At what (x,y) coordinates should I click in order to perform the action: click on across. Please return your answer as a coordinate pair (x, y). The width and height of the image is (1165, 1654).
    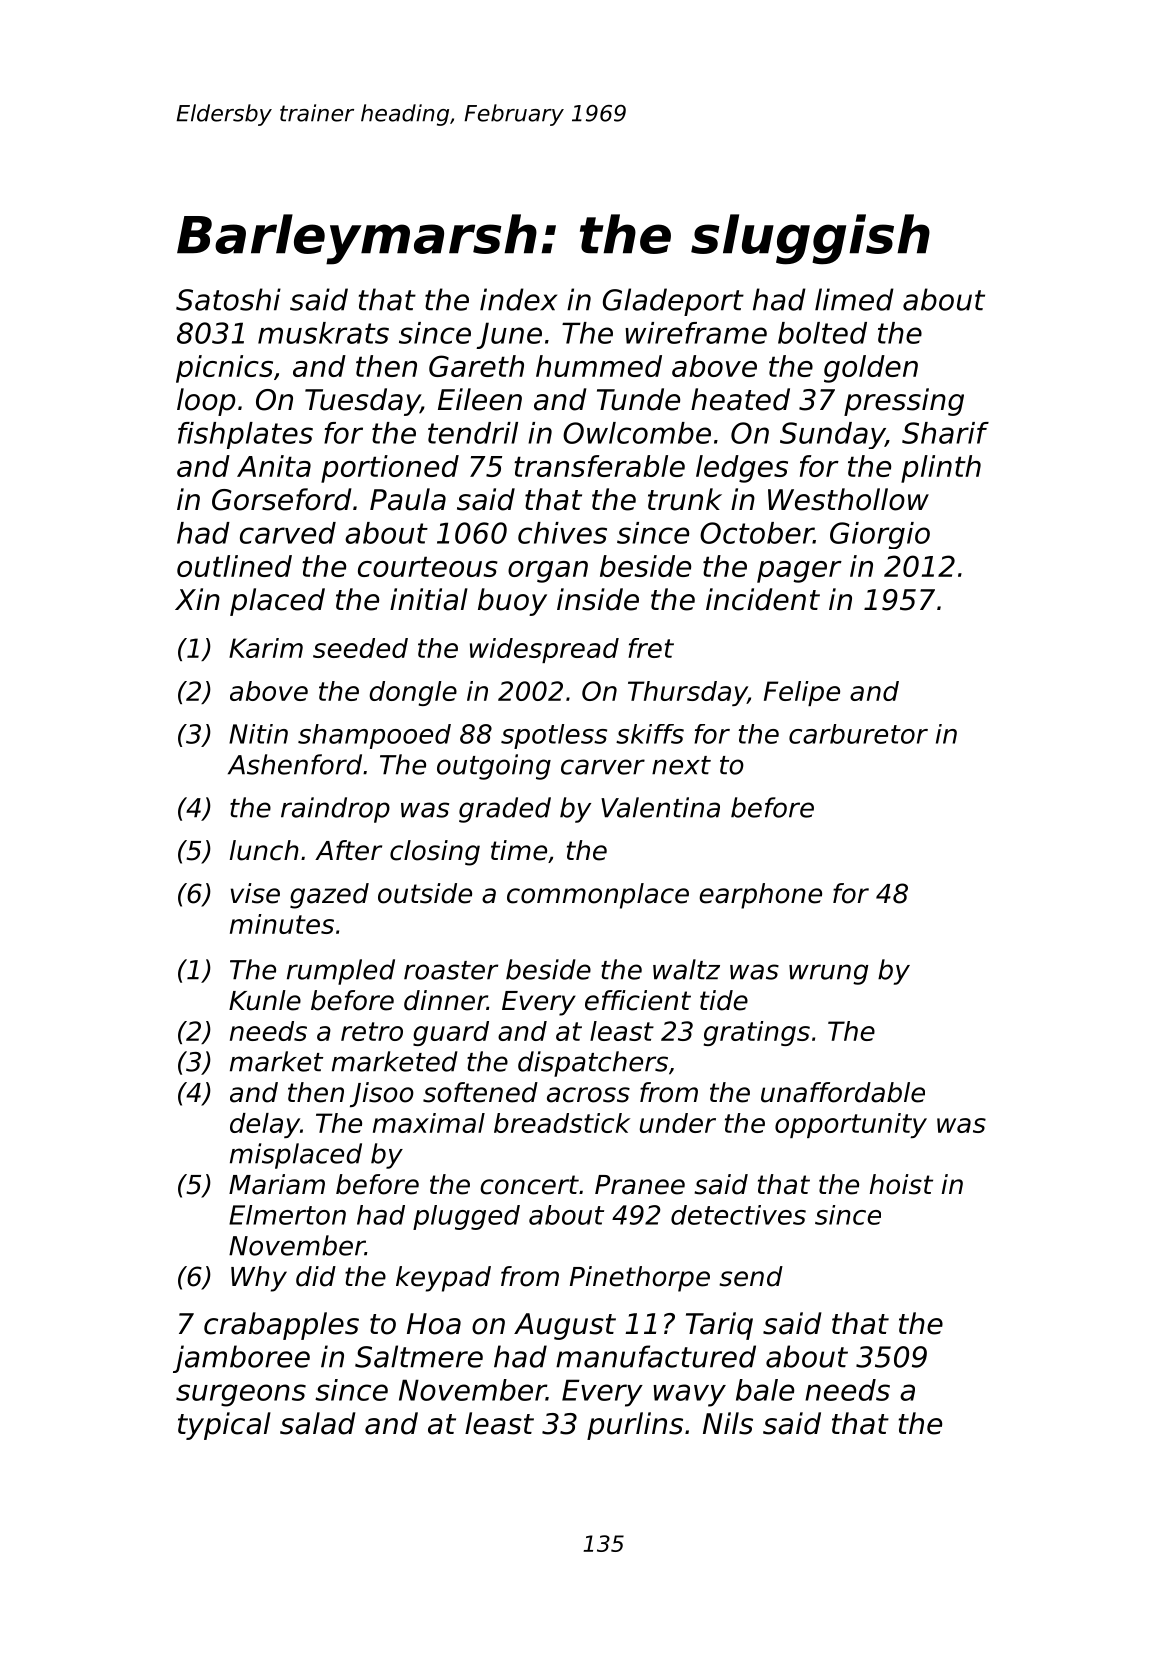
    Looking at the image, I should click on (588, 1095).
